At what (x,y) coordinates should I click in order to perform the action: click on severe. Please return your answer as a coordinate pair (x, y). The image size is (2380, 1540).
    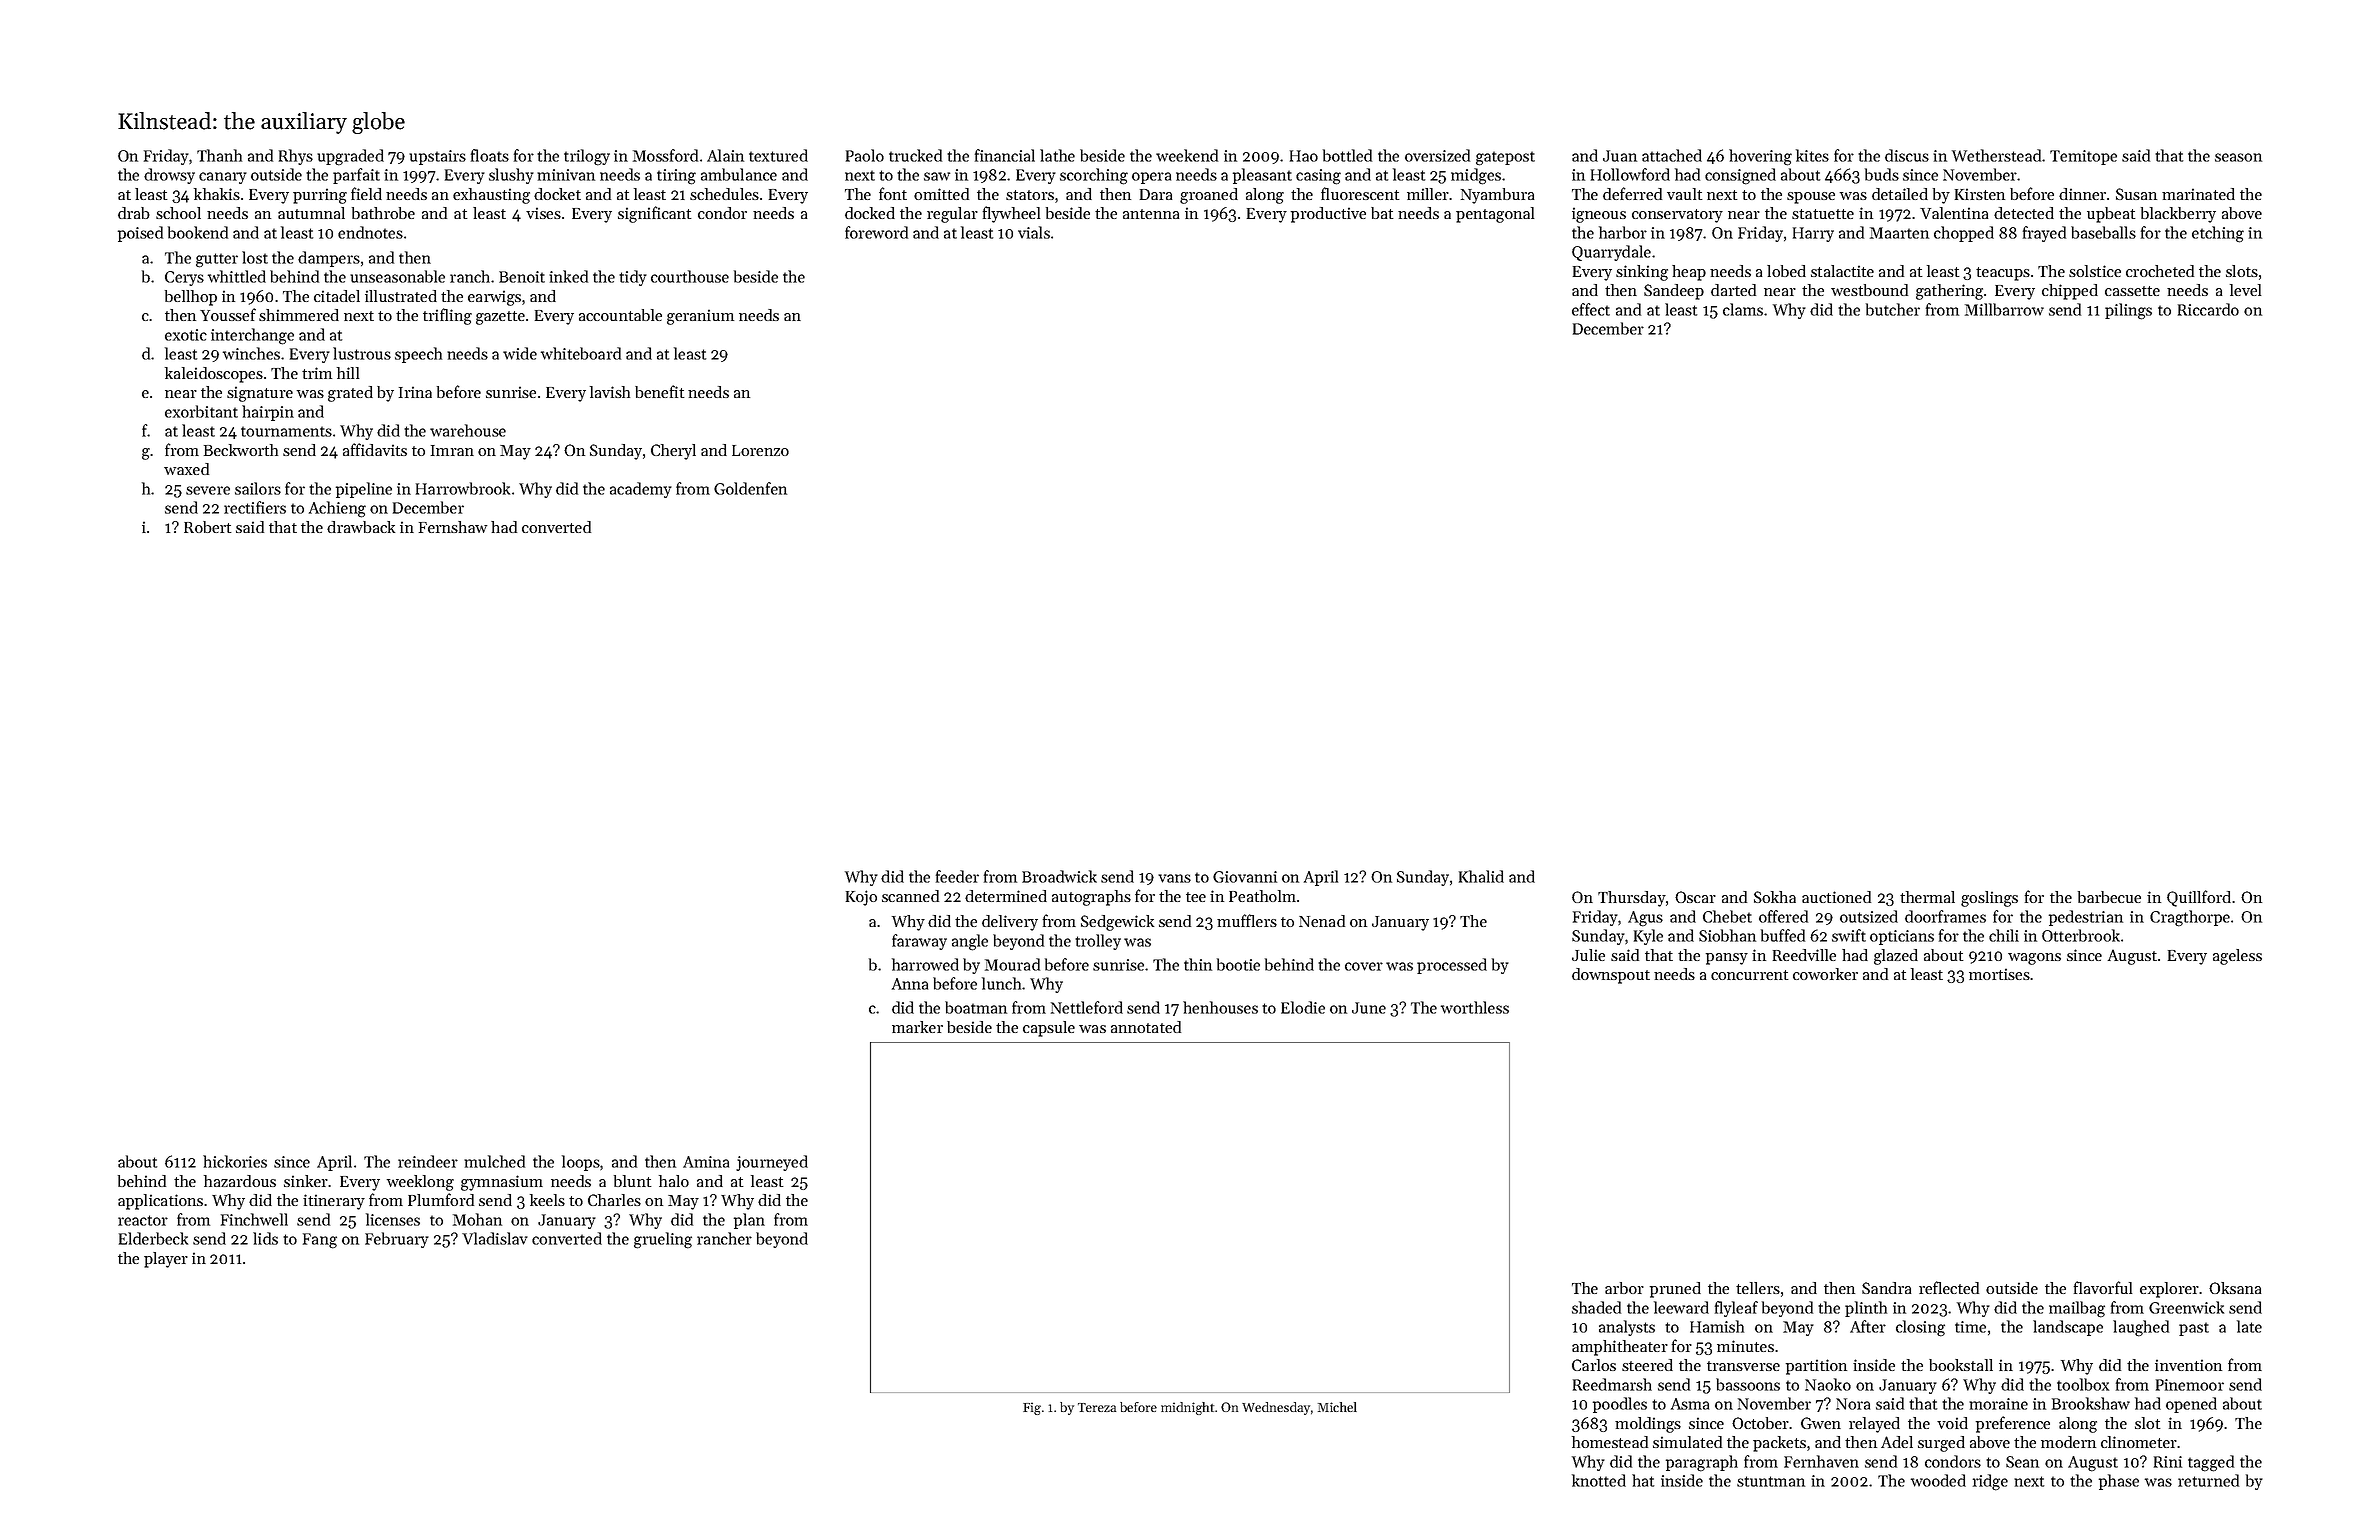
    Looking at the image, I should click on (208, 490).
